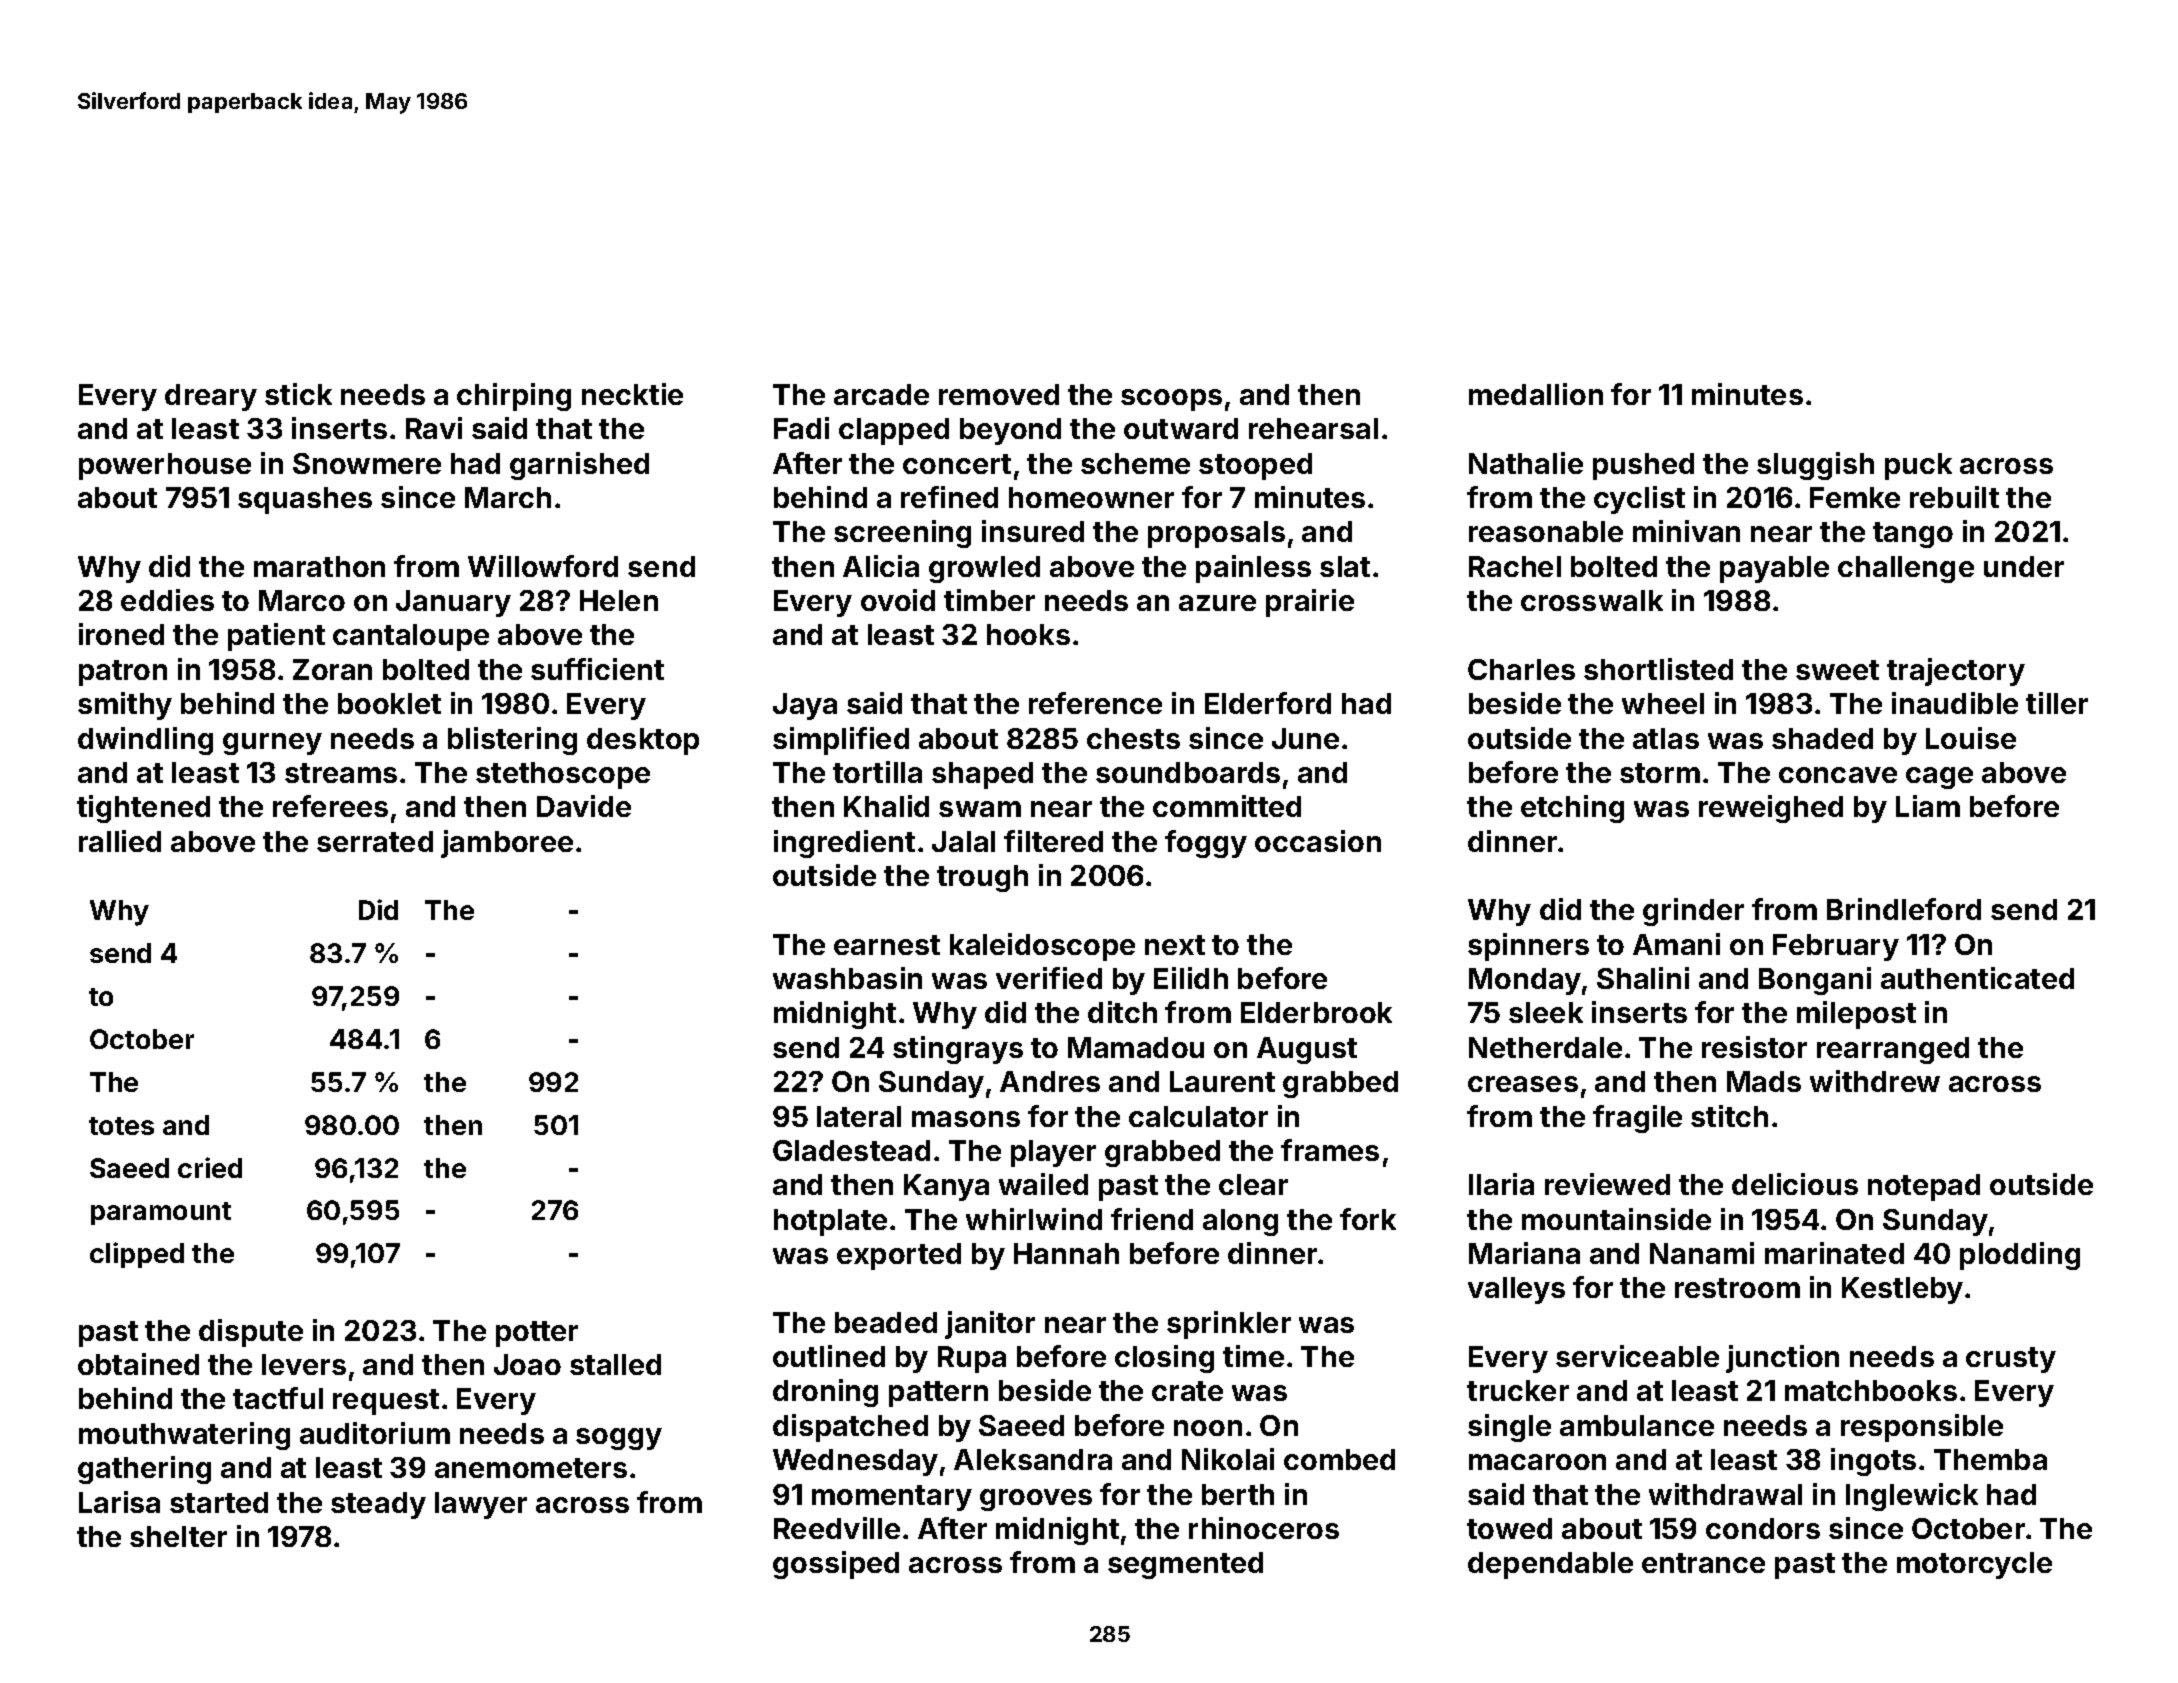 The image size is (2178, 1683). What do you see at coordinates (1918, 466) in the screenshot?
I see `puck` at bounding box center [1918, 466].
